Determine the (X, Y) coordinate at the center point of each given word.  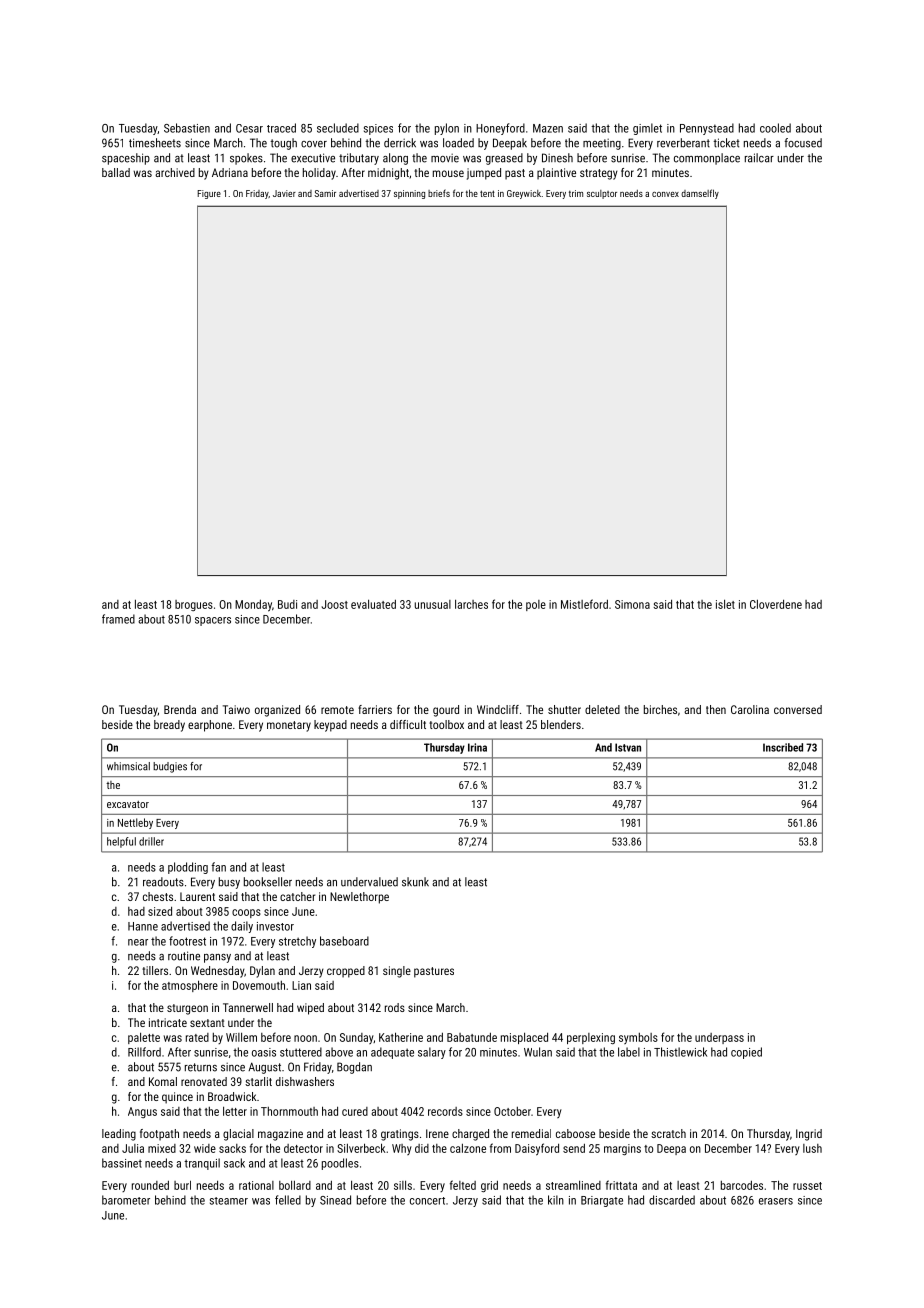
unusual (433, 604)
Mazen (548, 128)
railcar (759, 158)
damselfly (700, 194)
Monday (253, 605)
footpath (159, 1135)
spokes (246, 159)
